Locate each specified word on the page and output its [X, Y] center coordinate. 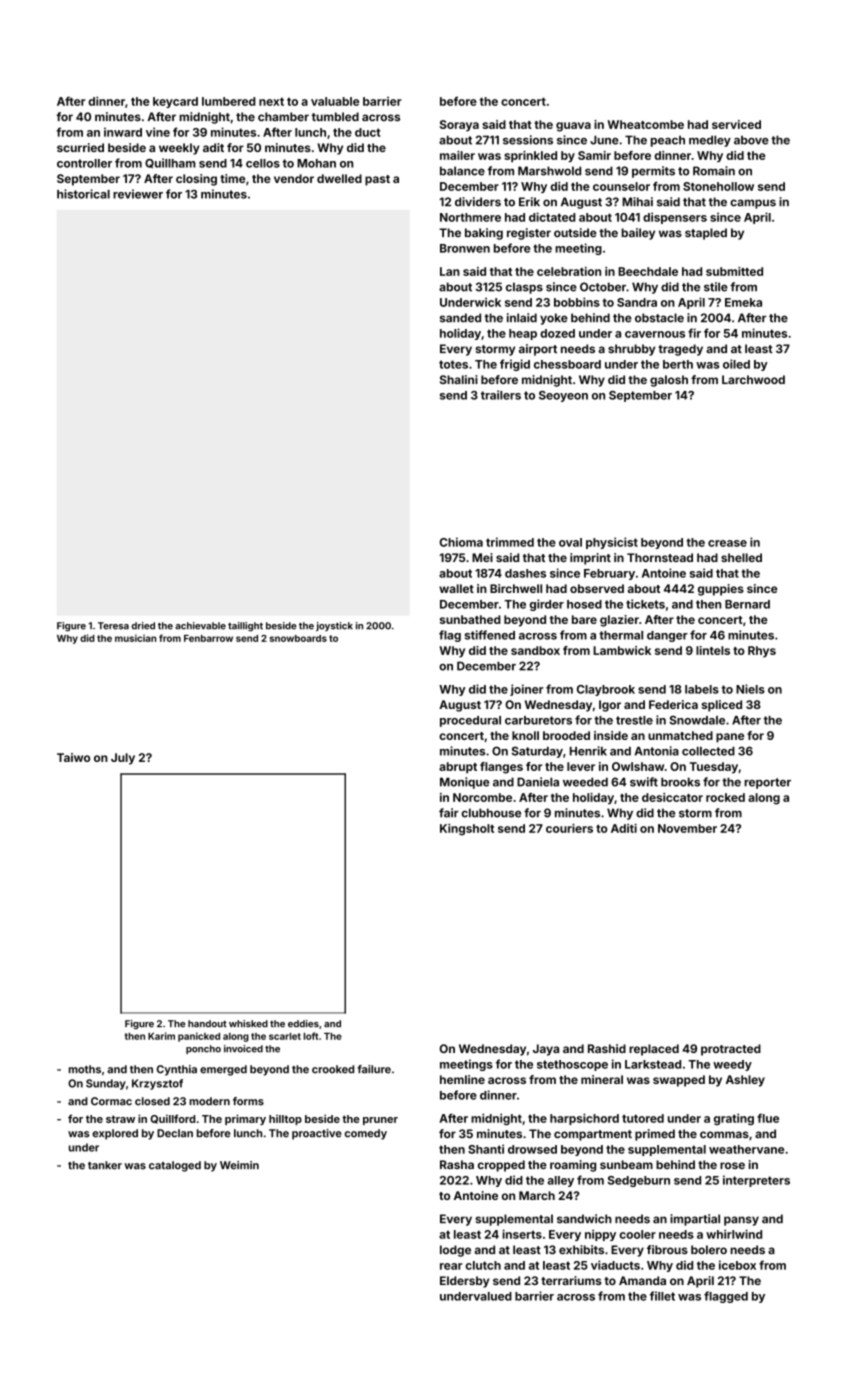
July [123, 759]
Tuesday [714, 768]
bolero [709, 1249]
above [751, 140]
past [377, 180]
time [233, 178]
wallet [456, 588]
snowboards [298, 638]
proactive [317, 1134]
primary [245, 1119]
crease [727, 543]
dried [143, 626]
